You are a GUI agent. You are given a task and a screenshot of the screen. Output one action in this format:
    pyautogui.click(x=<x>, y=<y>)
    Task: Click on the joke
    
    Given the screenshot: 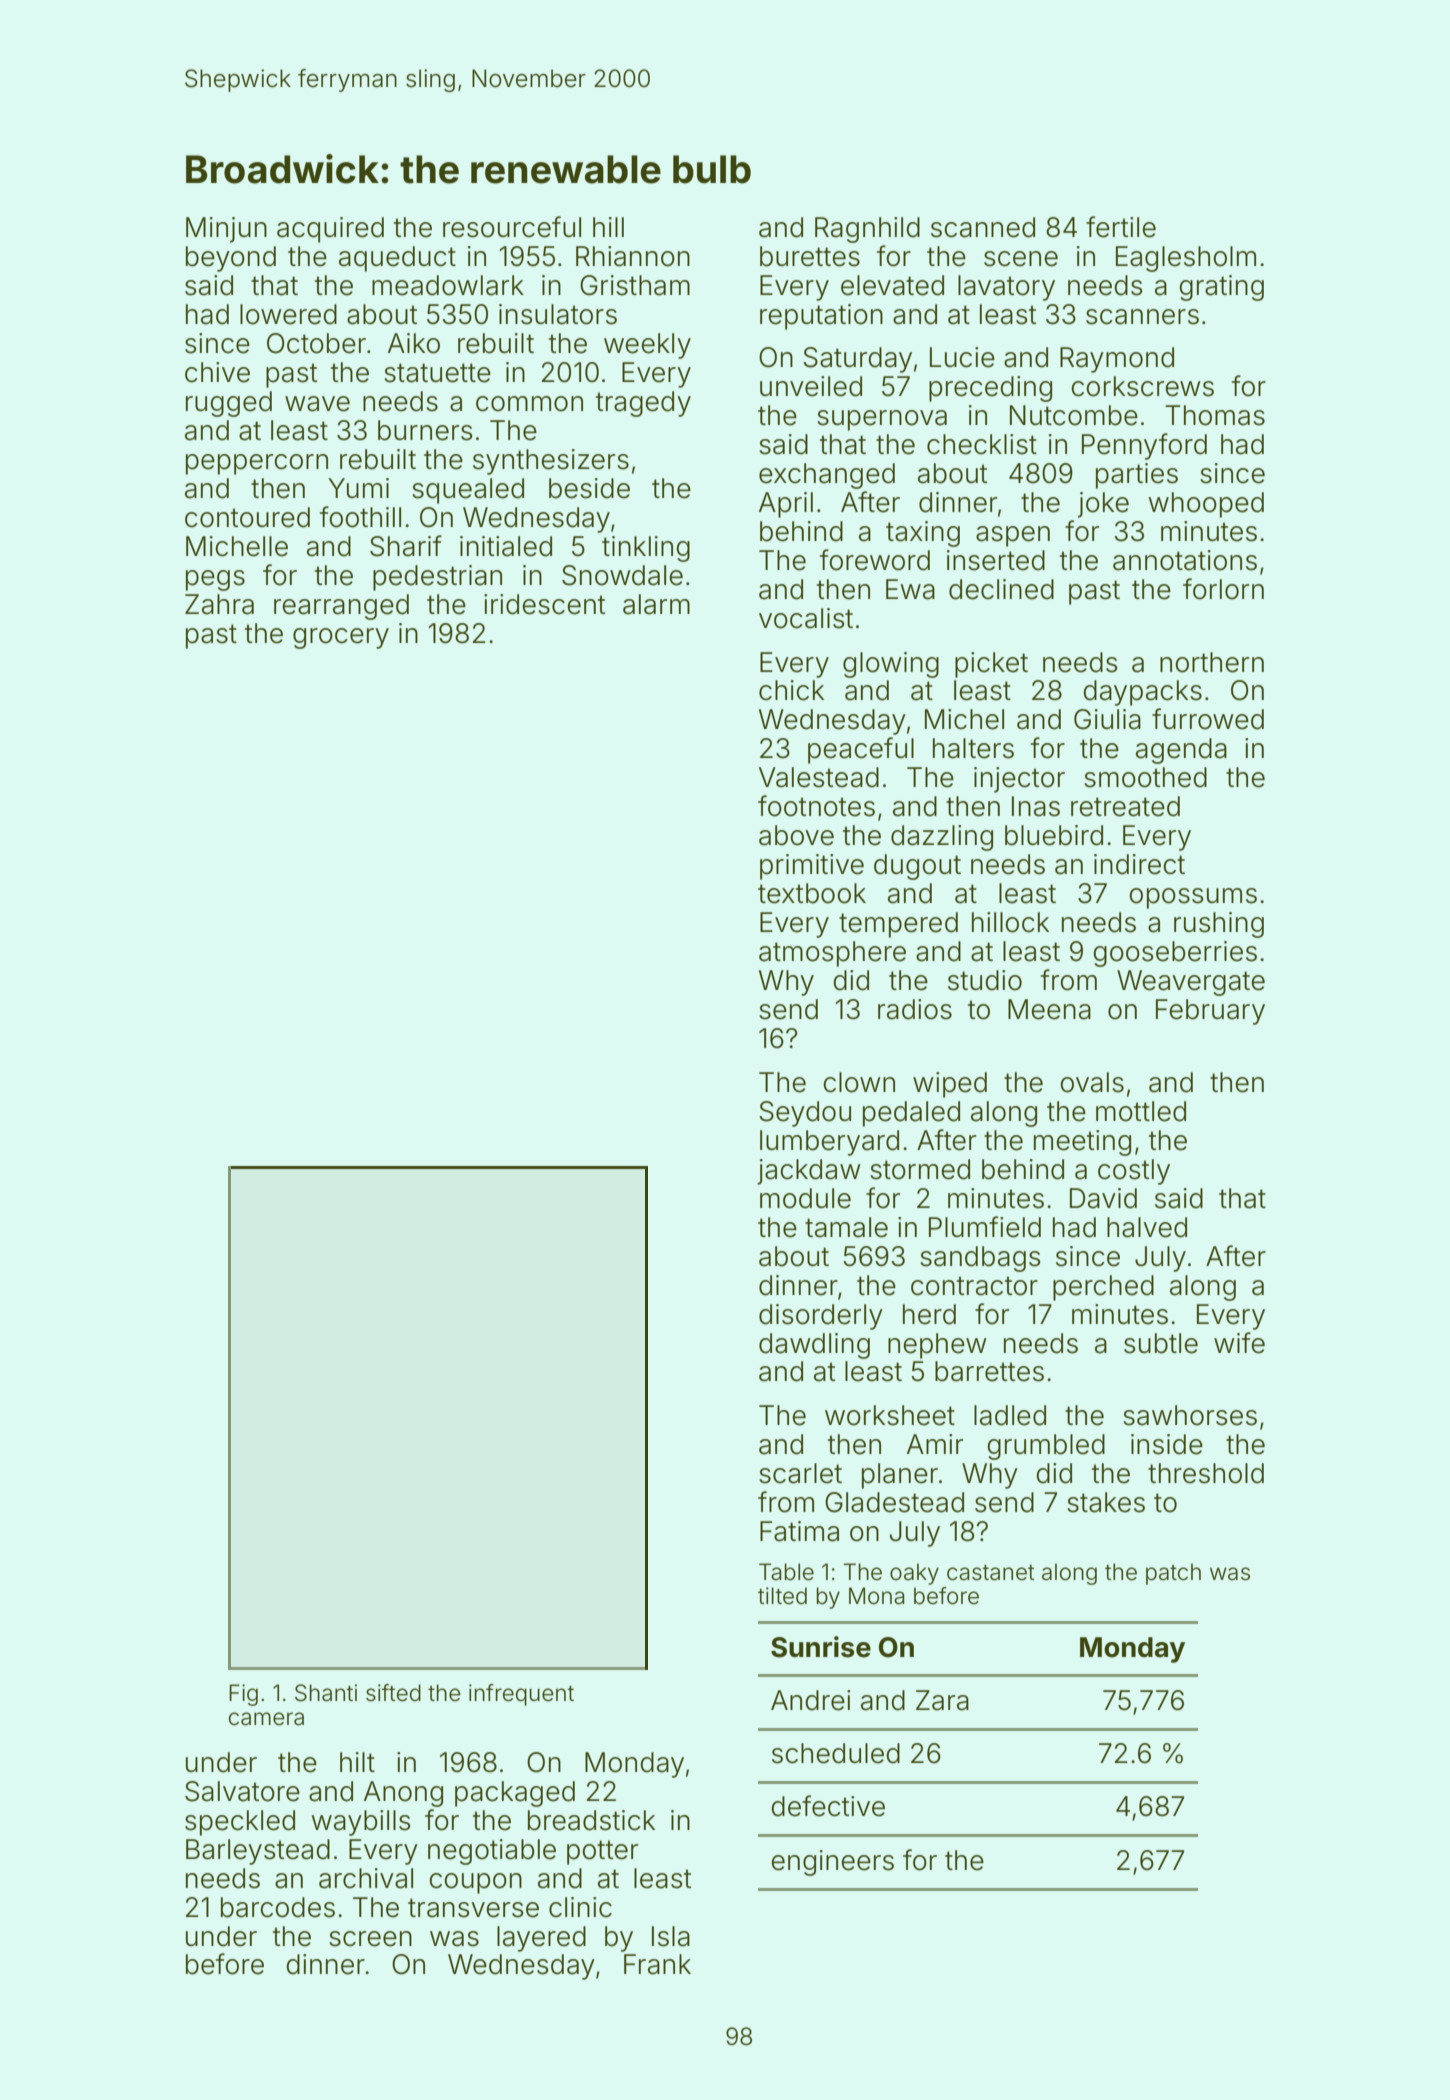 What is the action you would take?
    pyautogui.click(x=1103, y=505)
